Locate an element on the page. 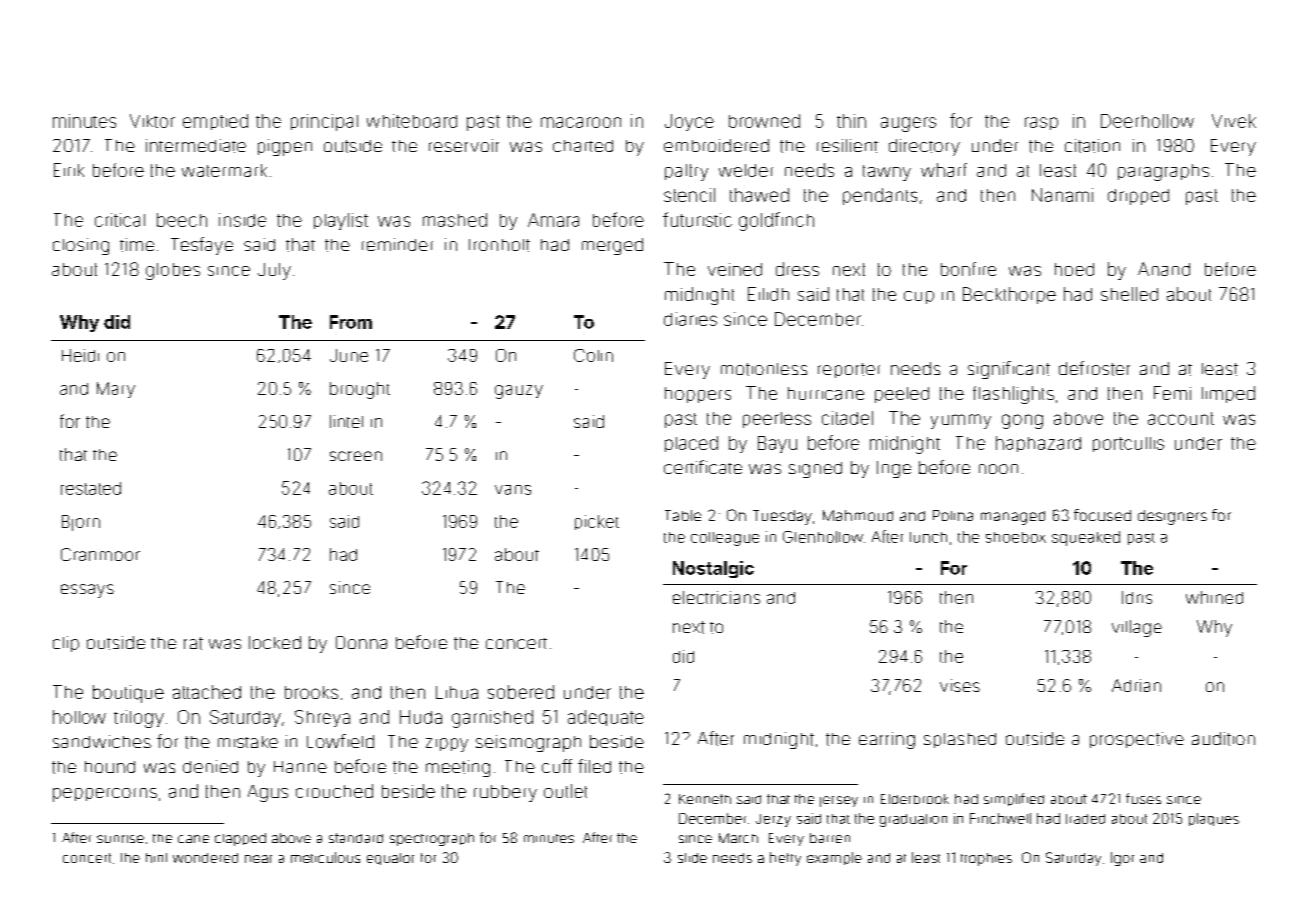  clapped is located at coordinates (240, 839).
